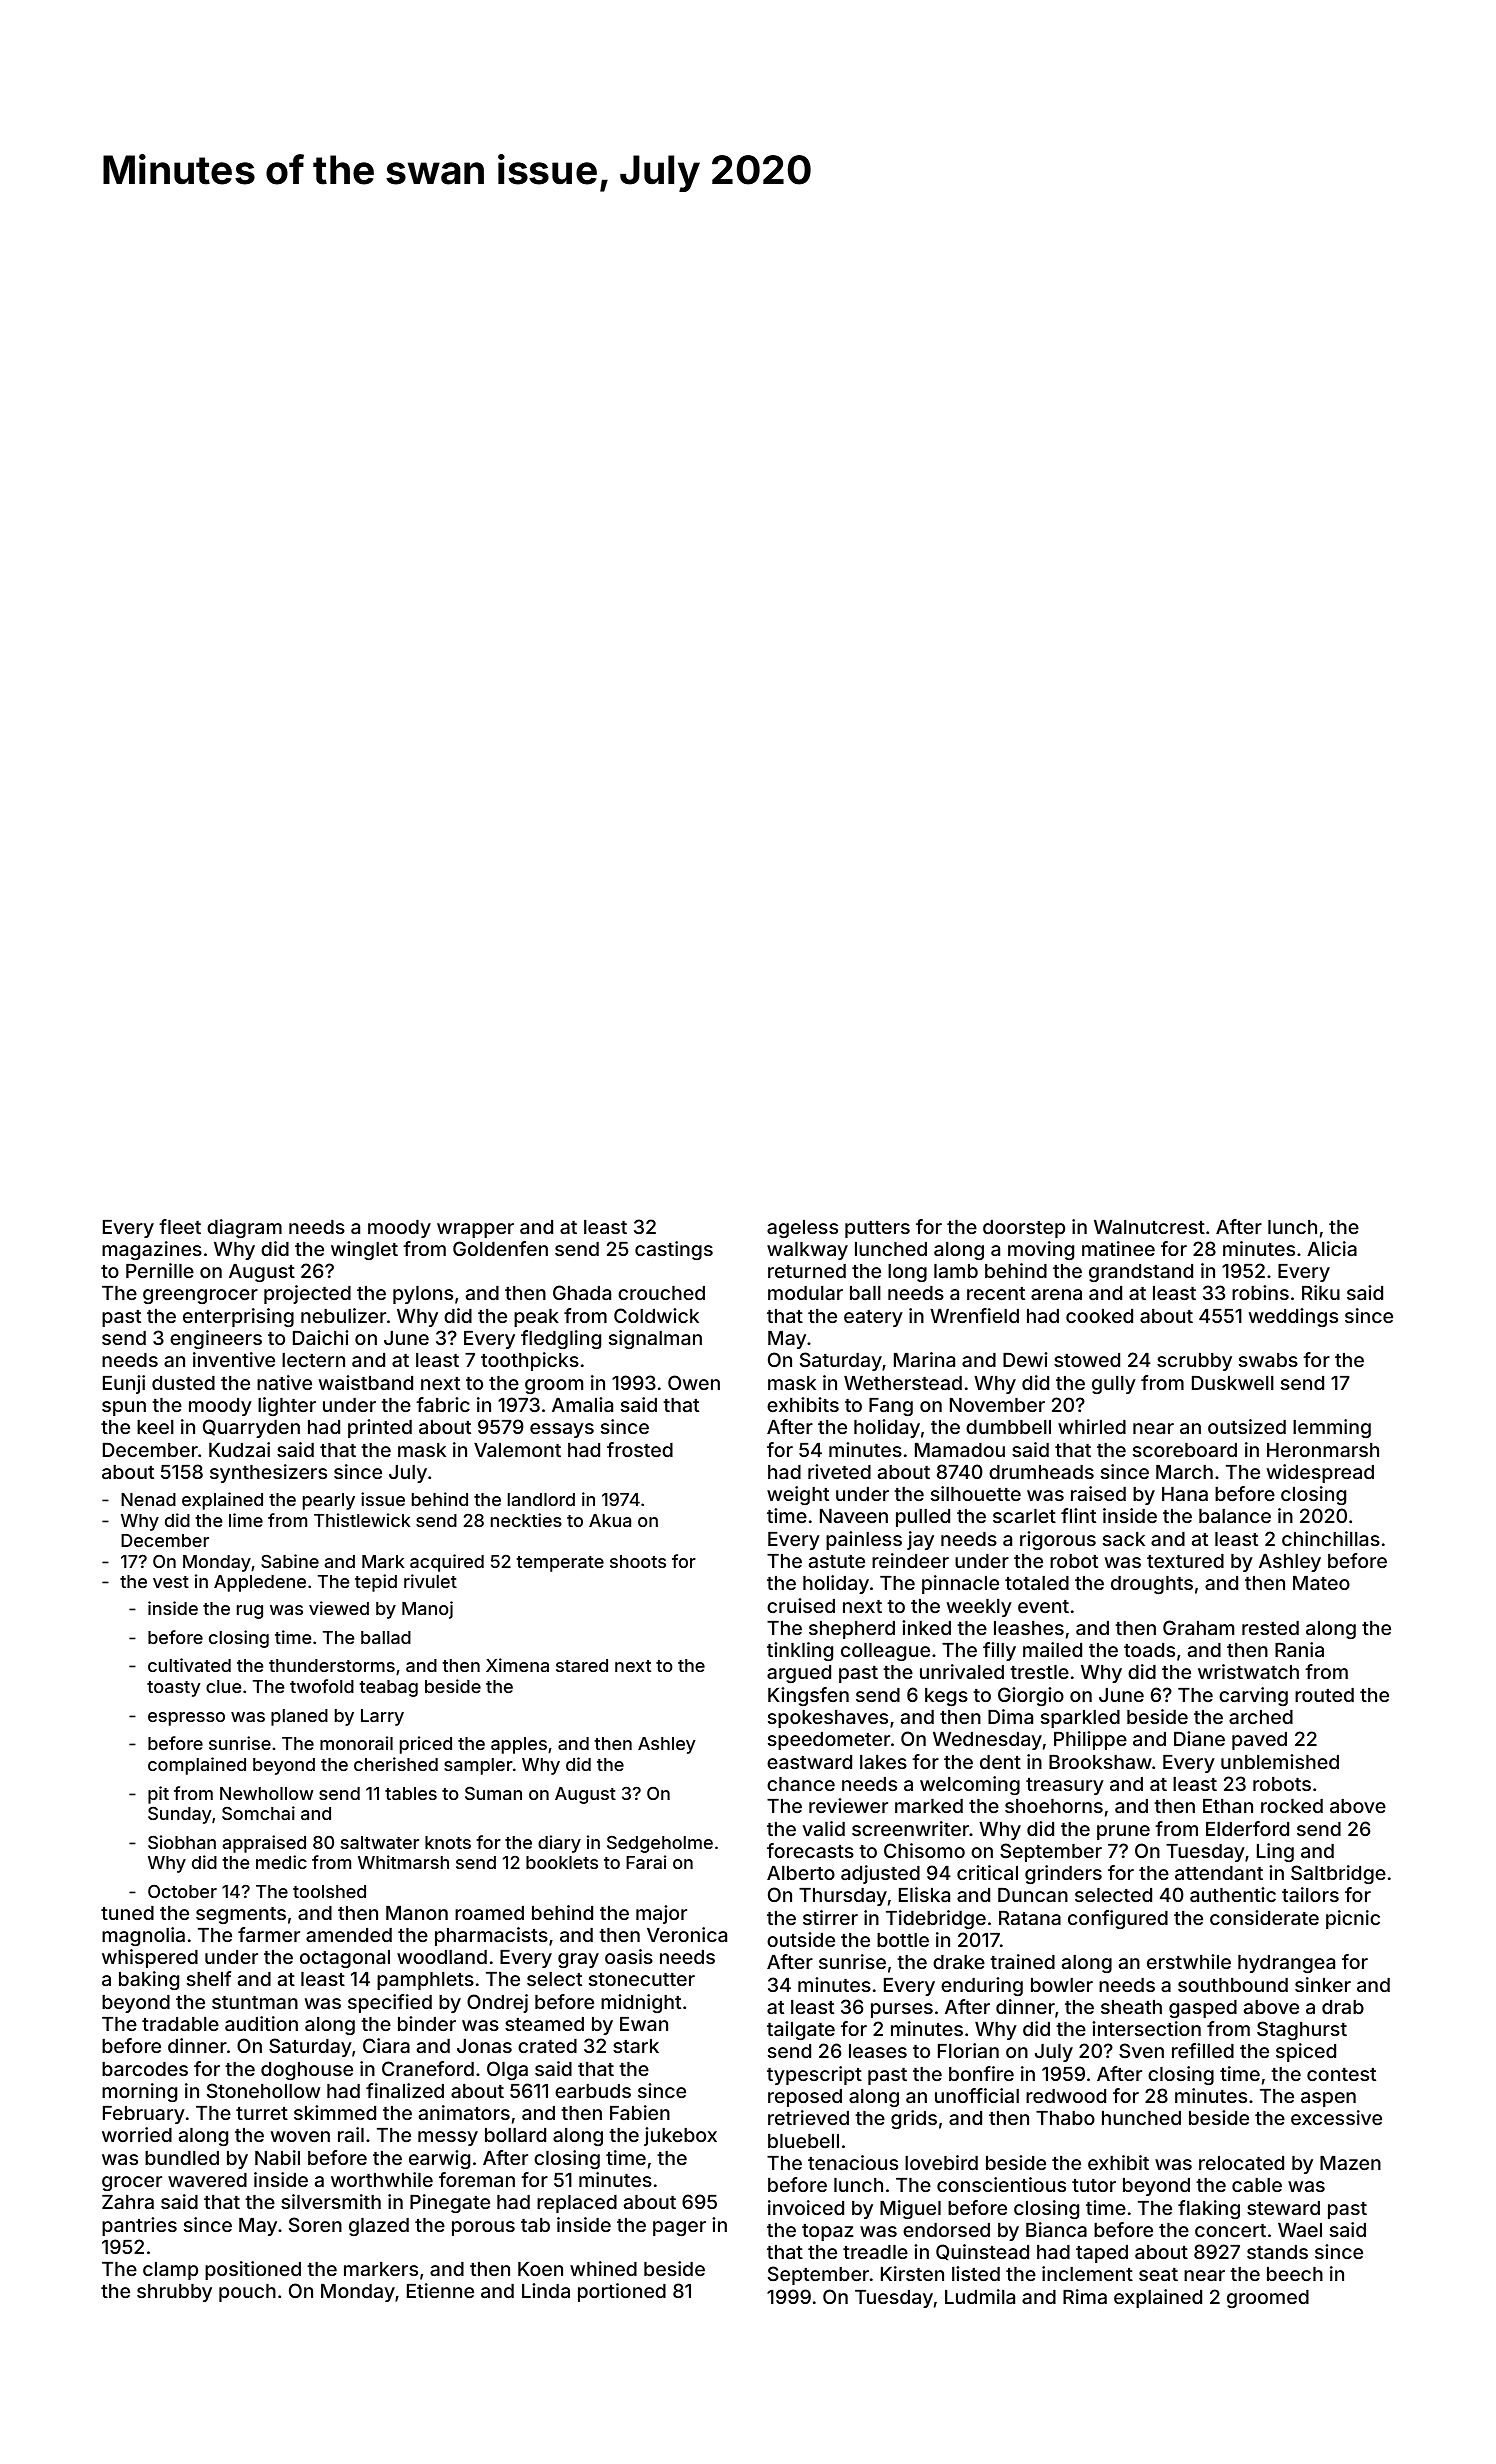  What do you see at coordinates (883, 1762) in the image?
I see `lakes` at bounding box center [883, 1762].
